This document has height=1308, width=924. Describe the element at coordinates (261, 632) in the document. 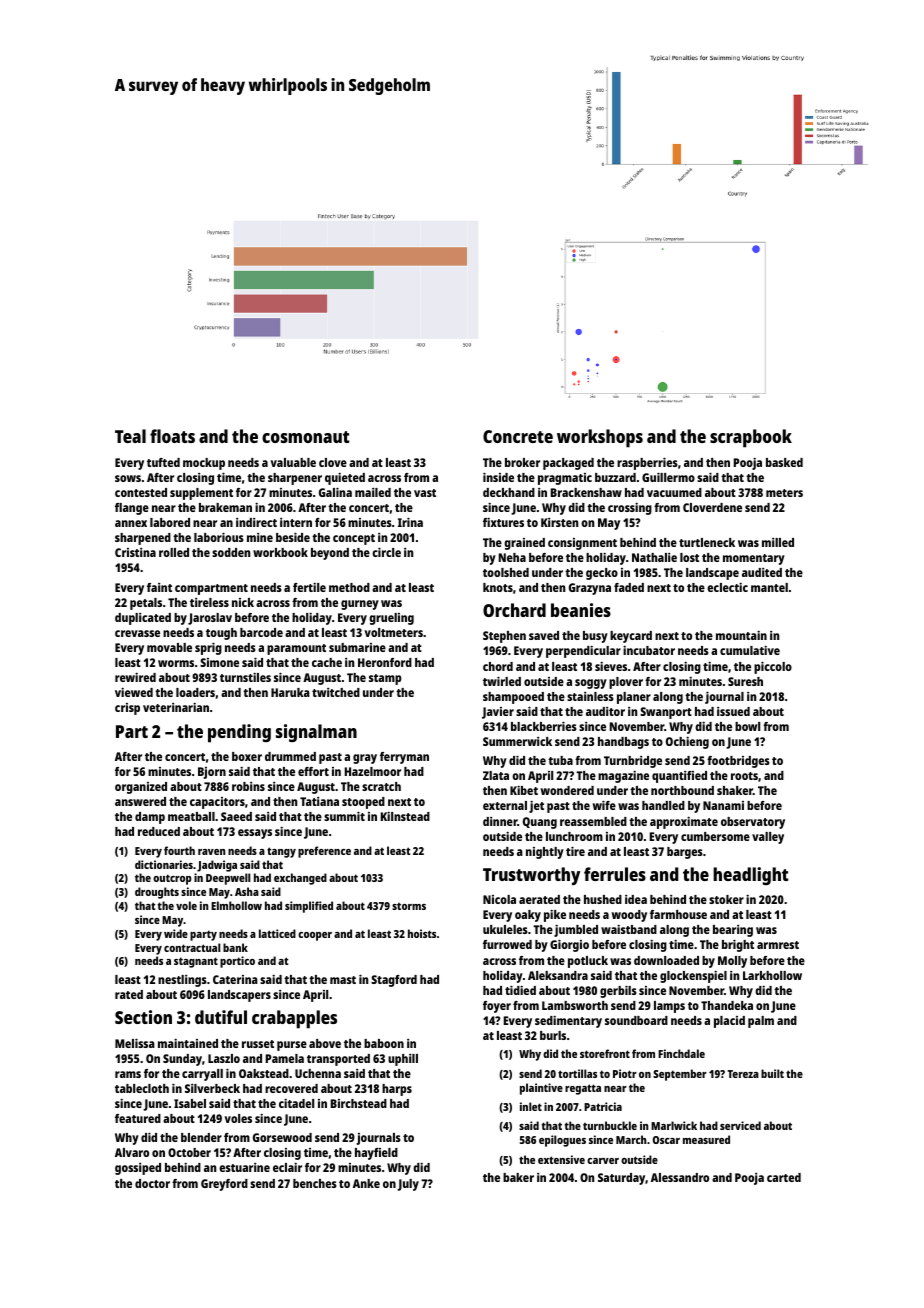

I see `barcode` at that location.
